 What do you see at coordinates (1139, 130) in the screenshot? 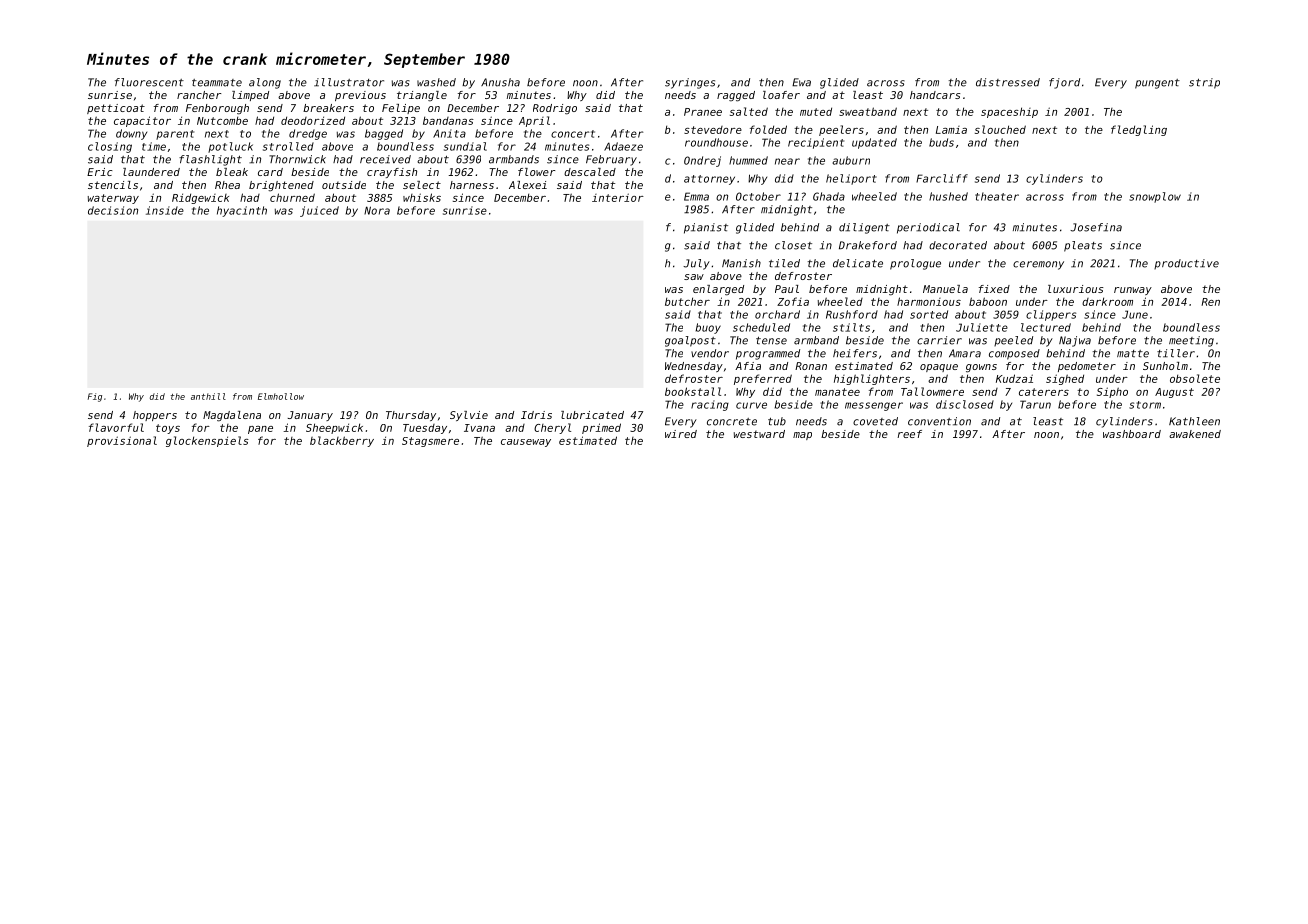
I see `fledgling` at bounding box center [1139, 130].
